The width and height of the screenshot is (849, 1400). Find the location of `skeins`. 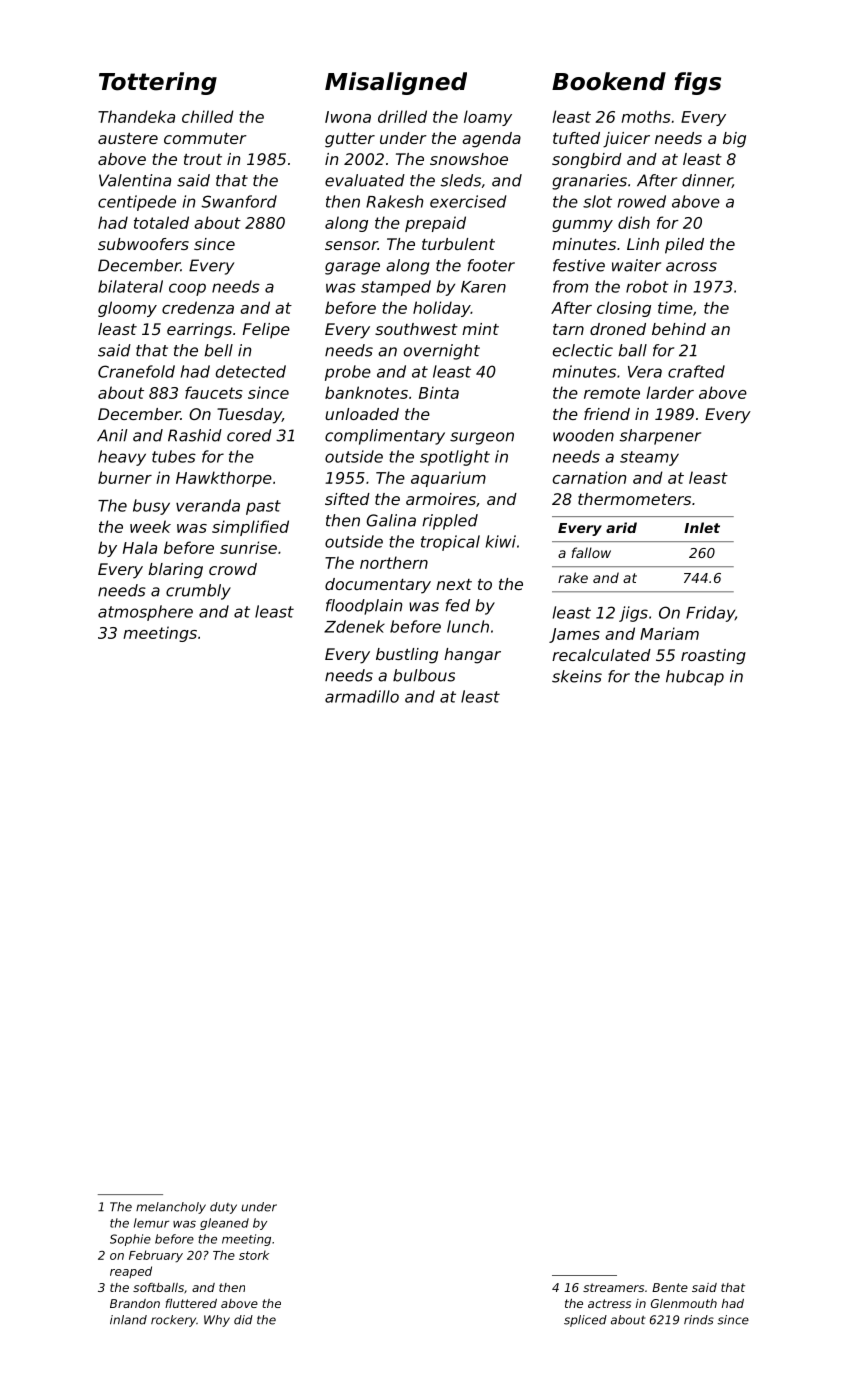

skeins is located at coordinates (577, 676).
